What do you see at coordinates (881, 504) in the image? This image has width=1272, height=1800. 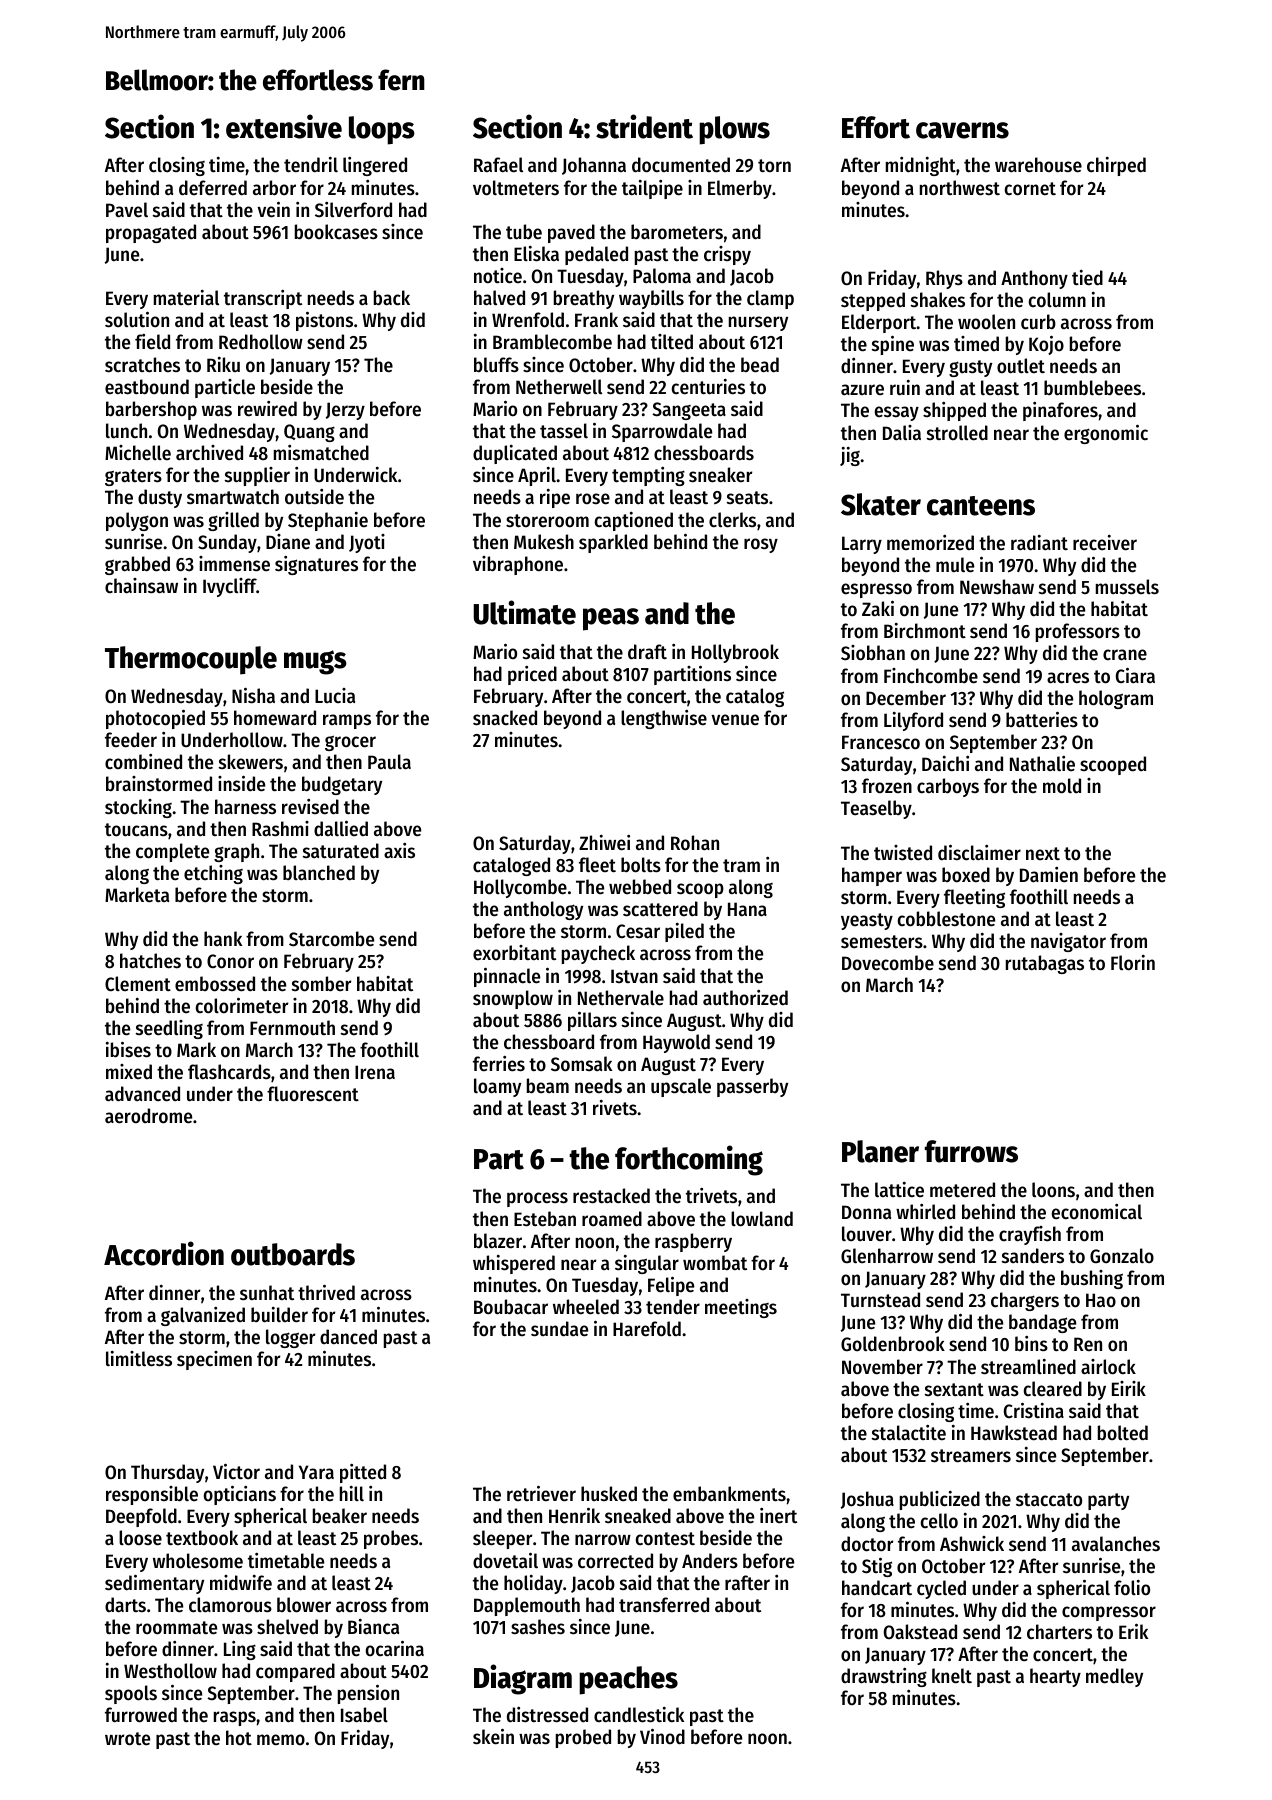 I see `Skater` at bounding box center [881, 504].
